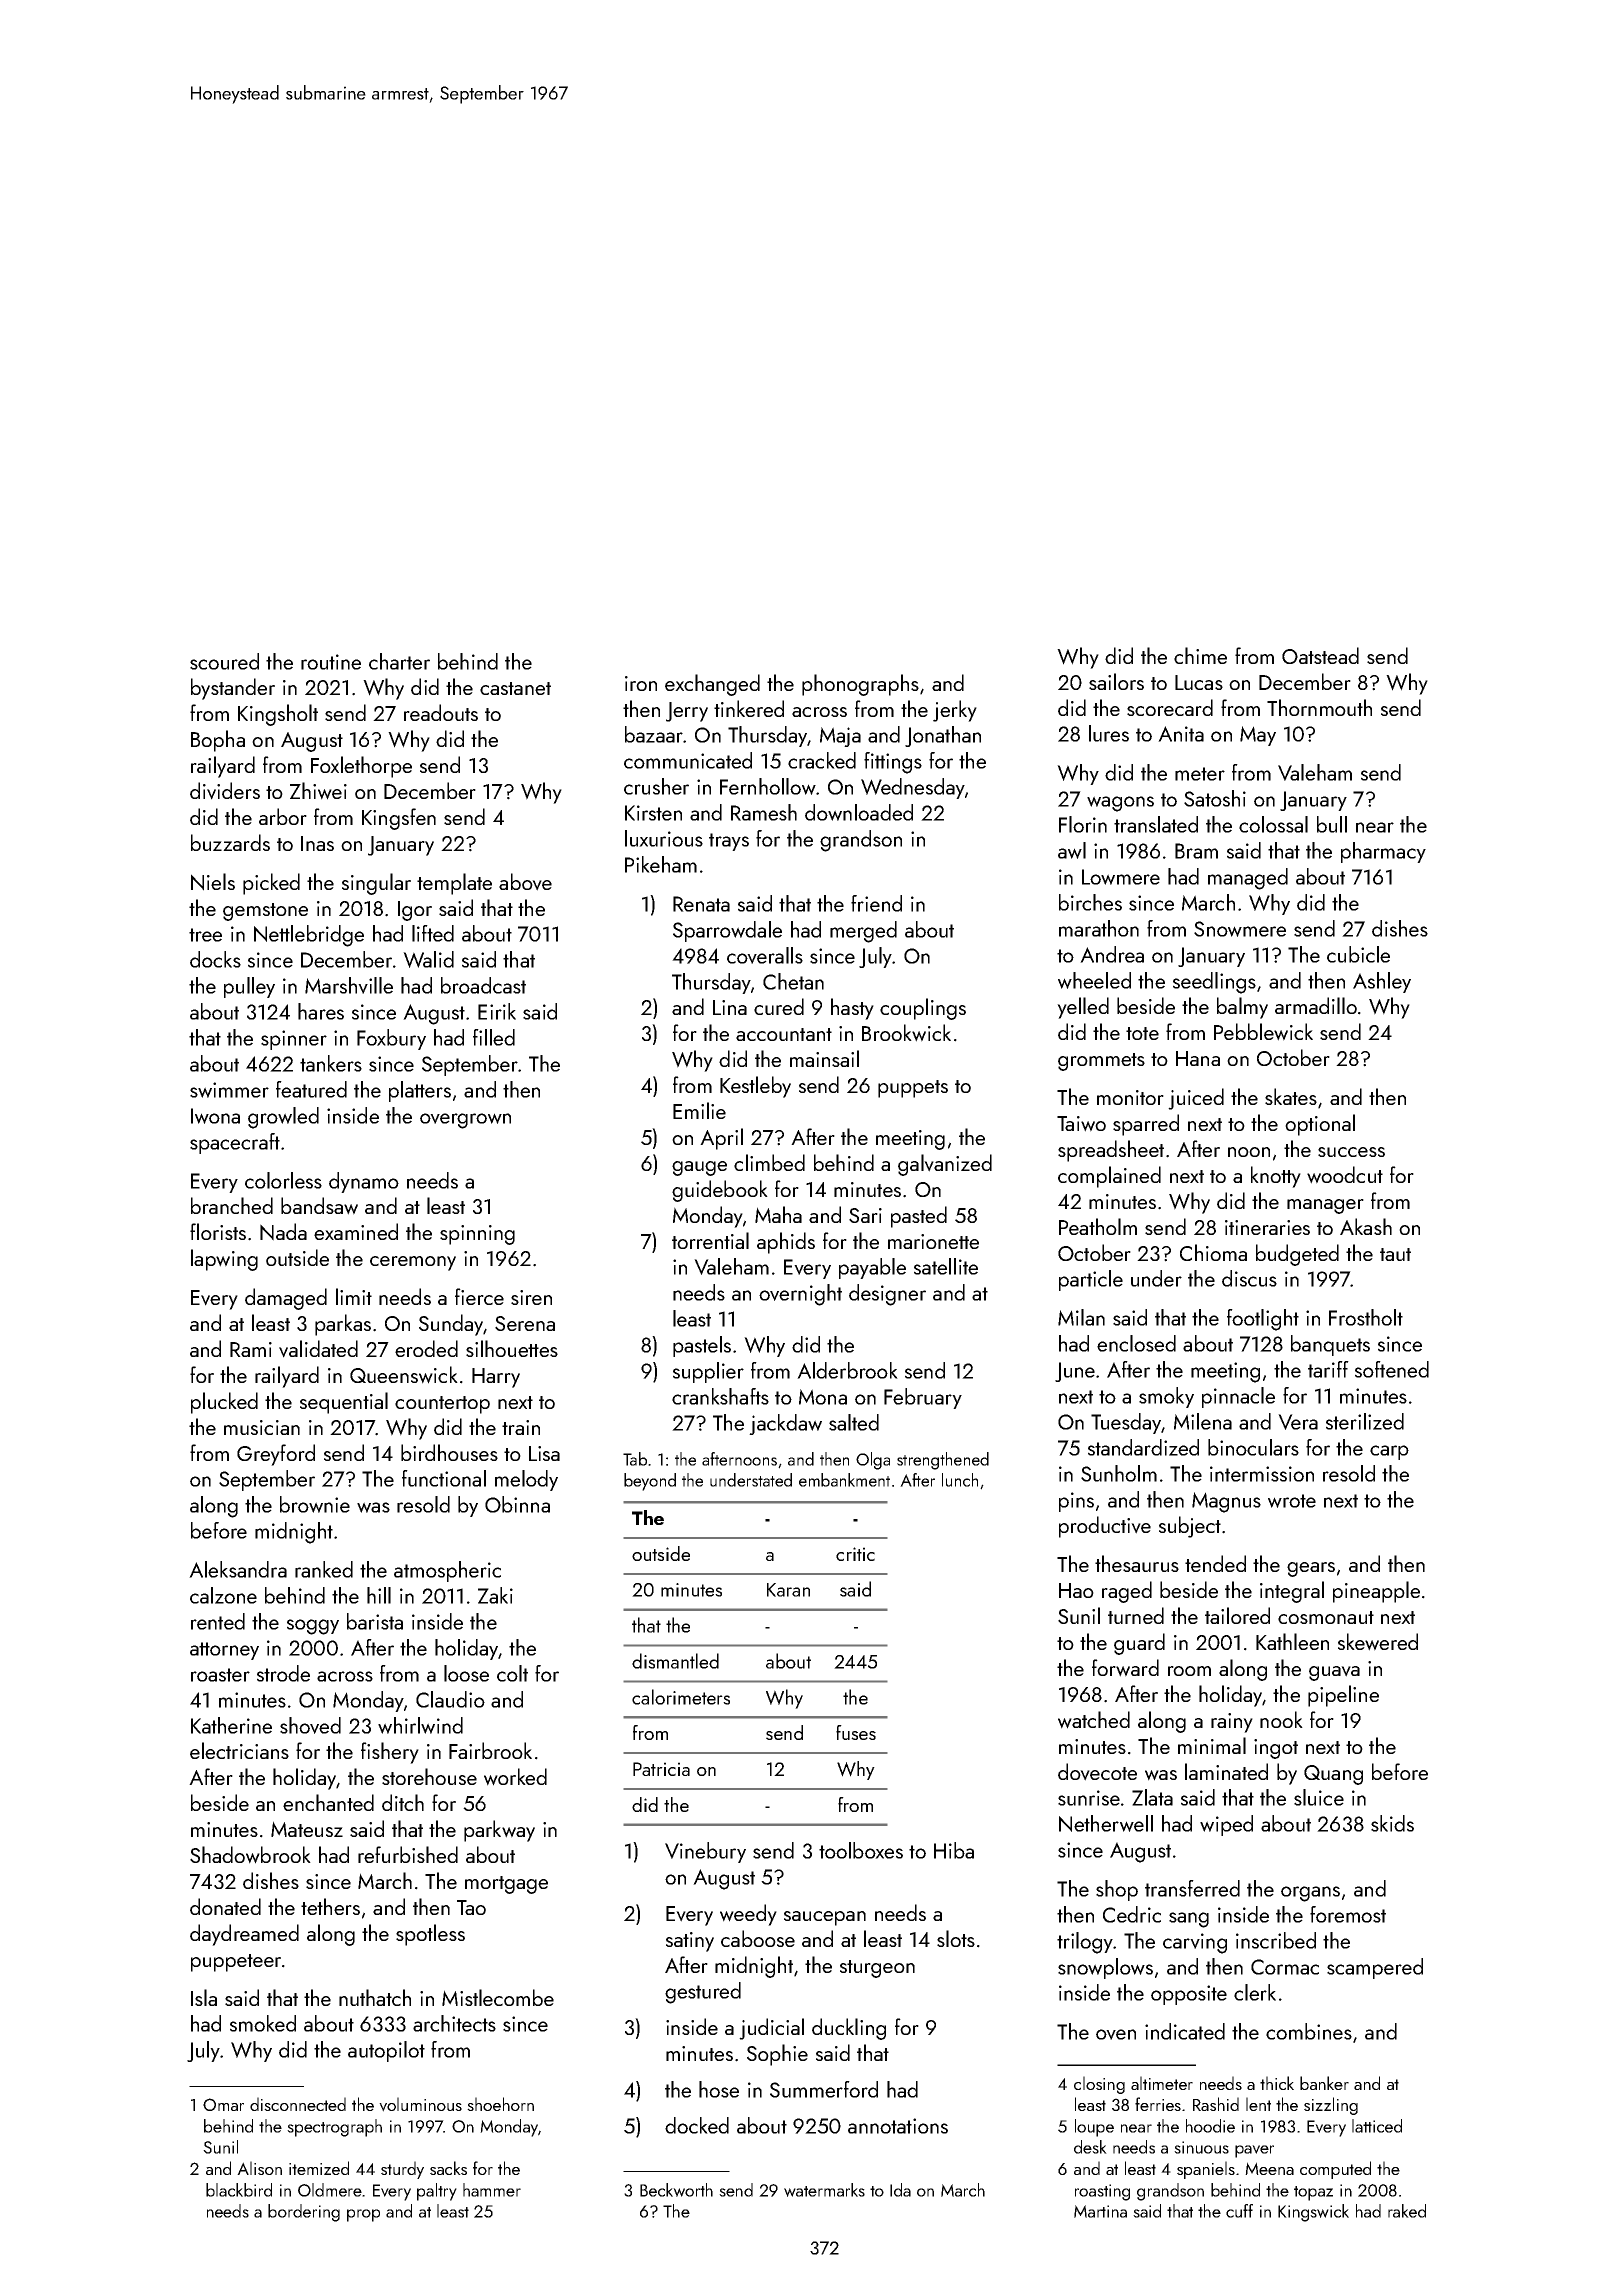 This page has width=1620, height=2292. What do you see at coordinates (1316, 1005) in the page?
I see `armadillo` at bounding box center [1316, 1005].
